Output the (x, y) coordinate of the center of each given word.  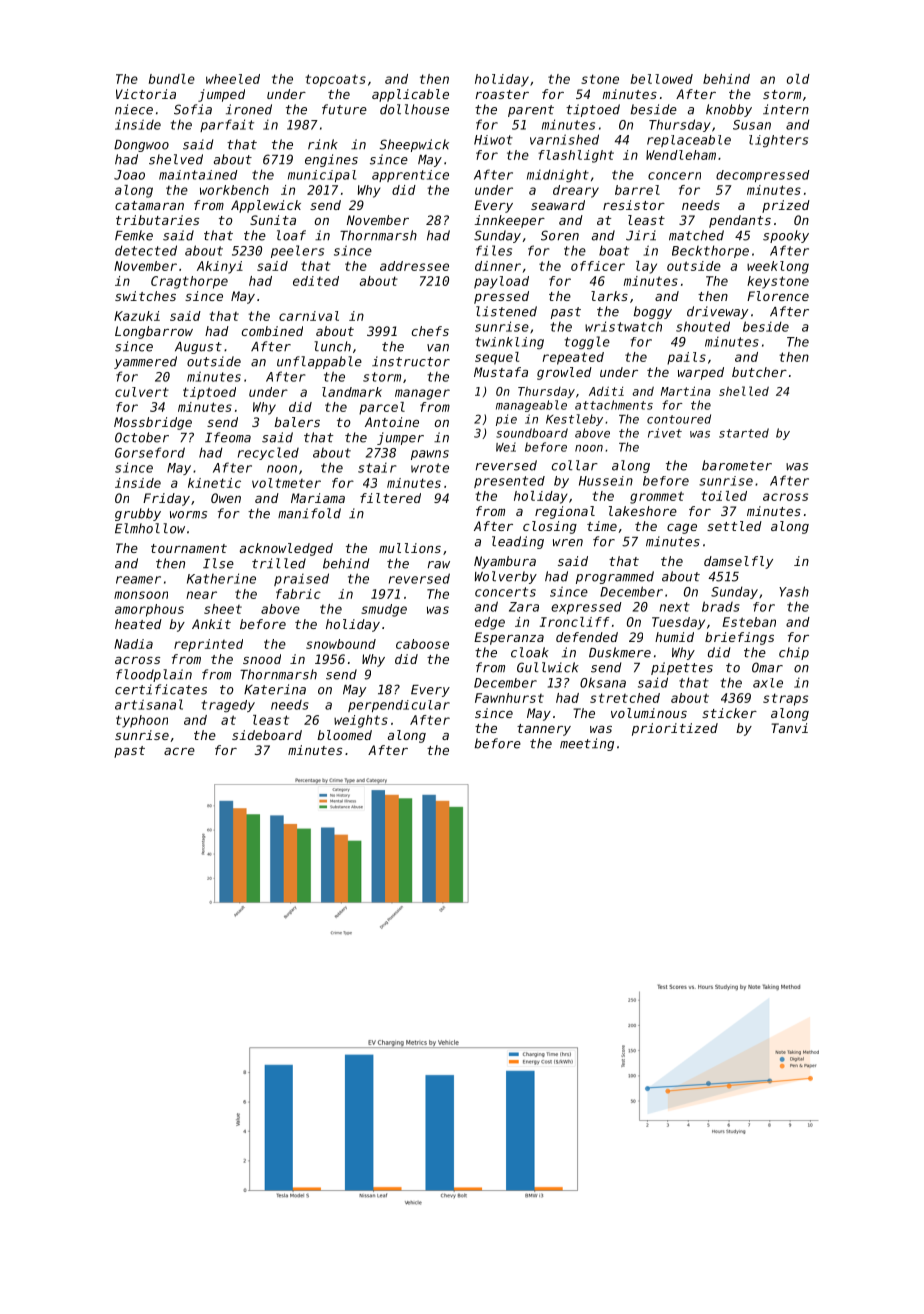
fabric (298, 594)
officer (598, 266)
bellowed (662, 79)
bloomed (344, 735)
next (674, 607)
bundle (172, 79)
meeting (587, 744)
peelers (297, 251)
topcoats (335, 80)
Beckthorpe (710, 251)
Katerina (275, 689)
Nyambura (505, 562)
